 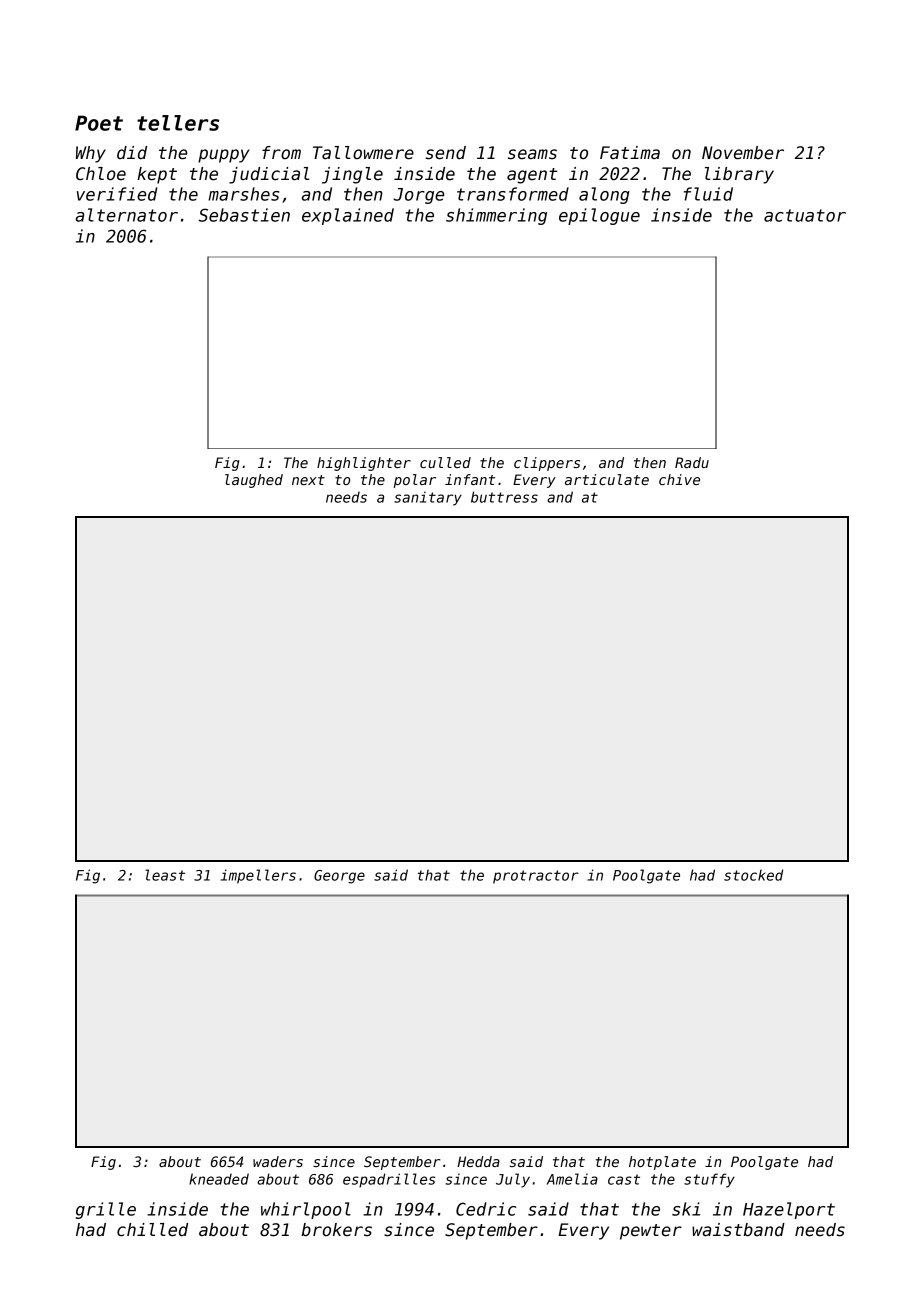 I want to click on articulate, so click(x=607, y=479).
